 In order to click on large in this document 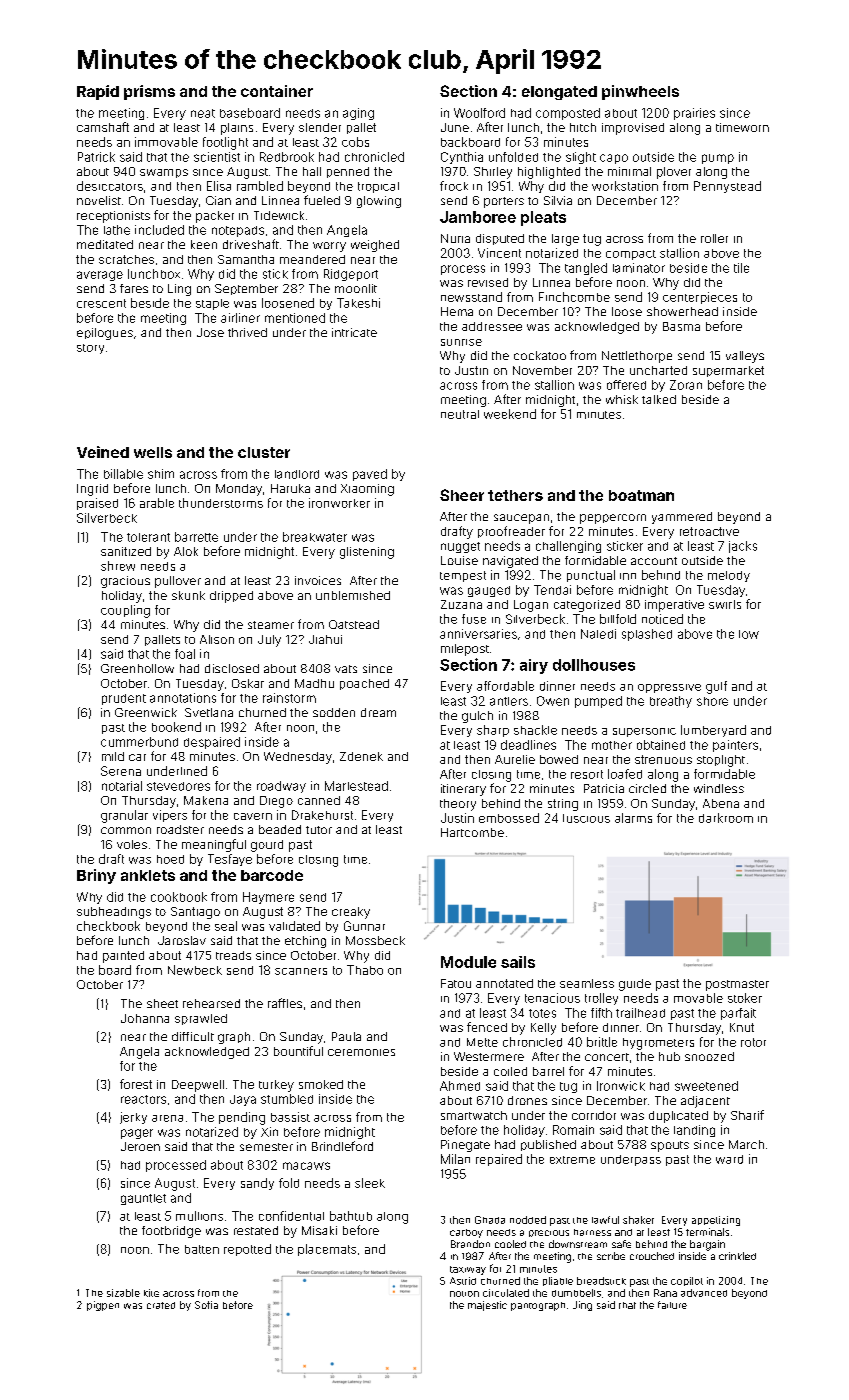, I will do `click(565, 240)`.
